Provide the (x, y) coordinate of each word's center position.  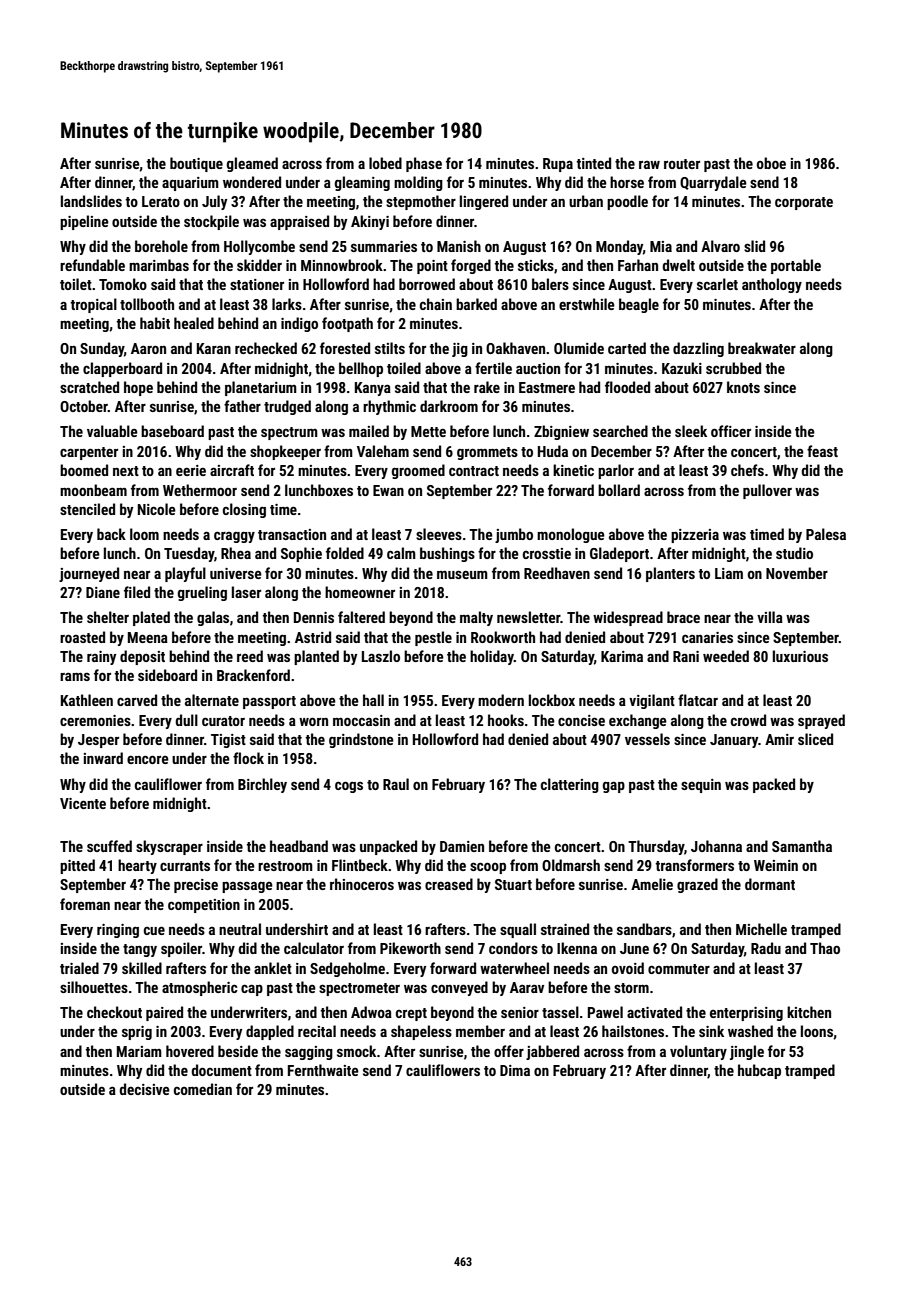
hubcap (759, 1071)
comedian (203, 1089)
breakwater (762, 348)
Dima (515, 1070)
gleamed (252, 164)
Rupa (558, 165)
